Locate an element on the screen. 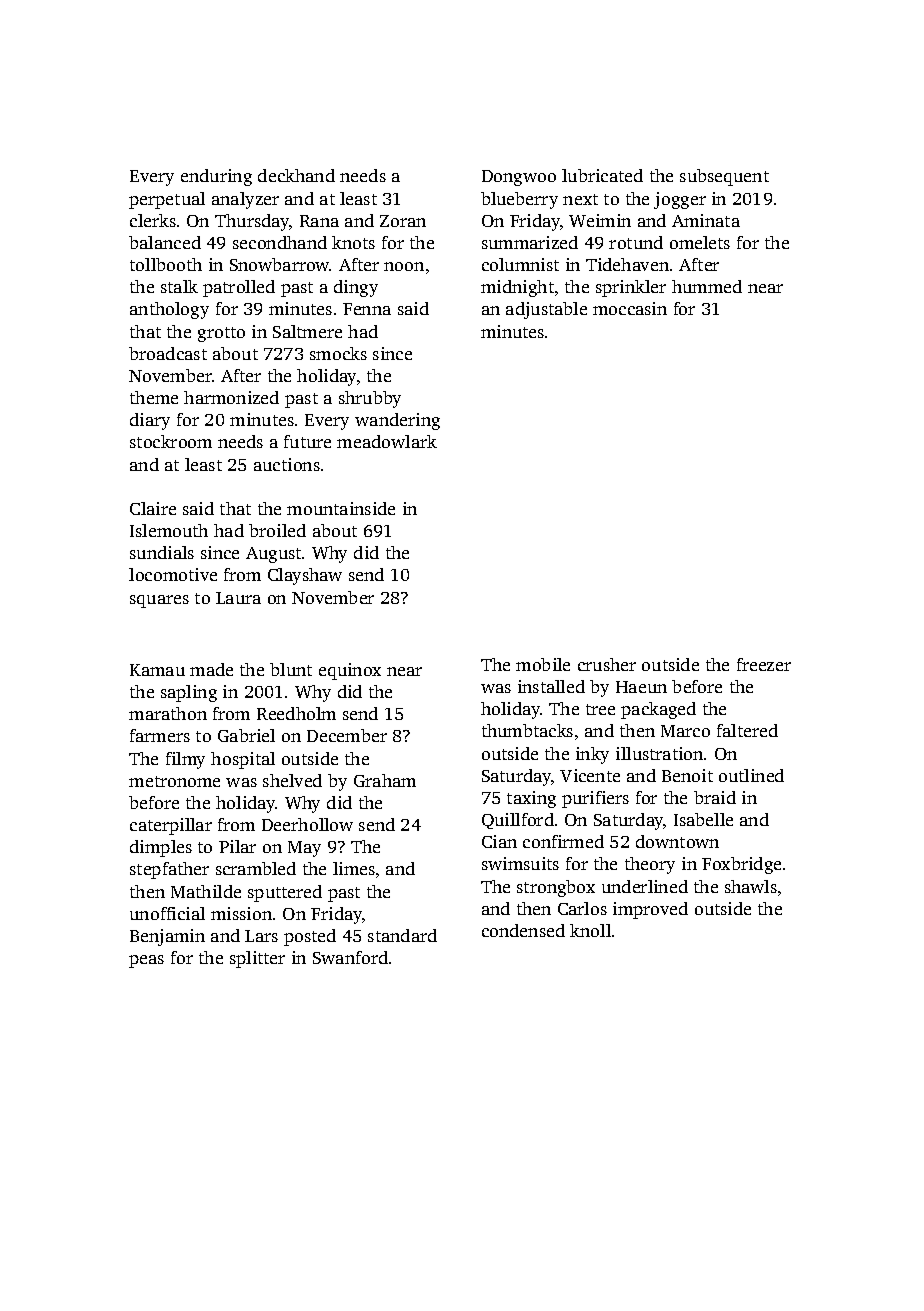 The image size is (924, 1311). crusher is located at coordinates (607, 664).
